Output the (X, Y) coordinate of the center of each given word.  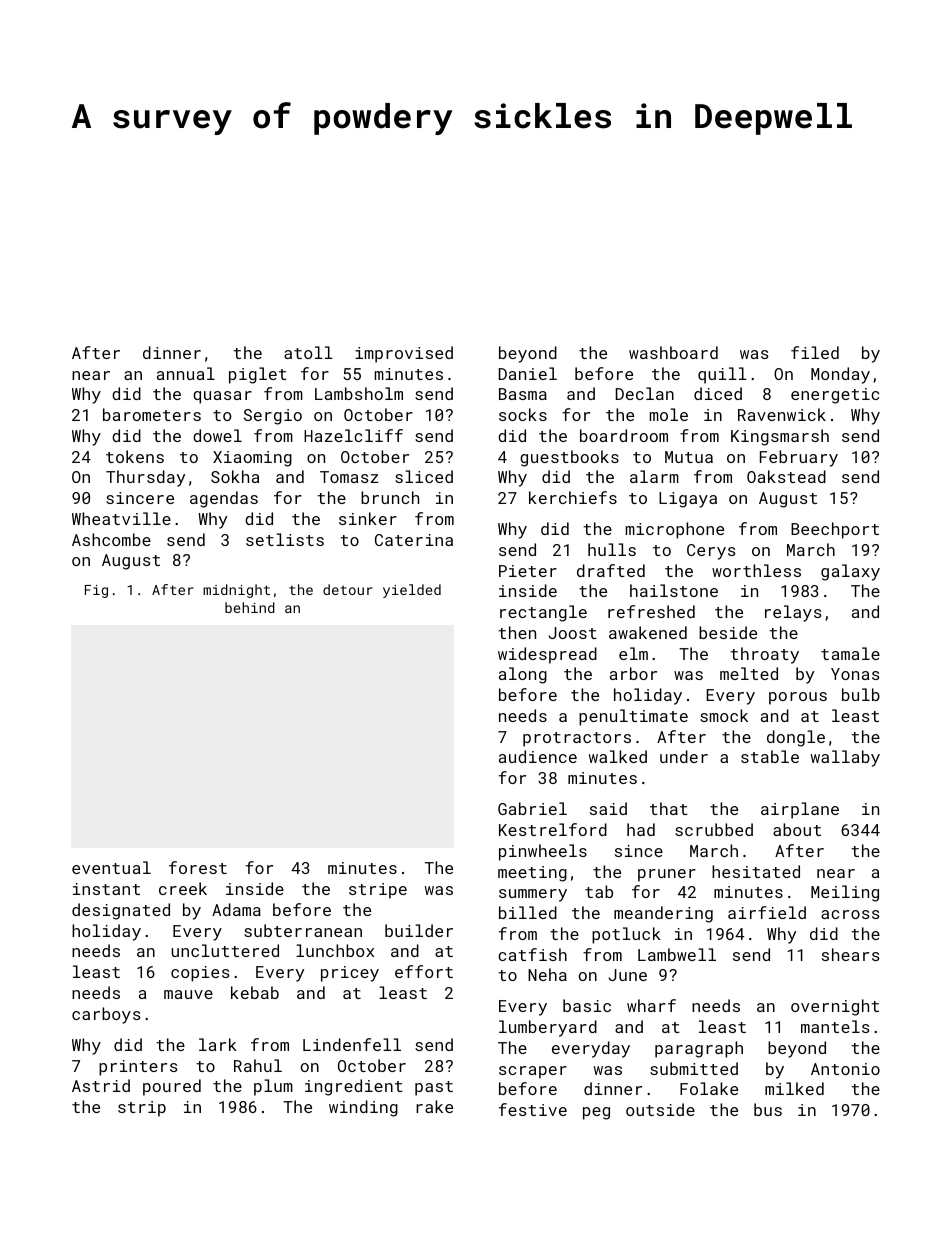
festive (533, 1109)
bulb (861, 694)
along (523, 675)
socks (523, 414)
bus (768, 1109)
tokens (135, 456)
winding (363, 1108)
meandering (663, 914)
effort (424, 971)
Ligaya (688, 500)
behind (250, 607)
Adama (236, 909)
